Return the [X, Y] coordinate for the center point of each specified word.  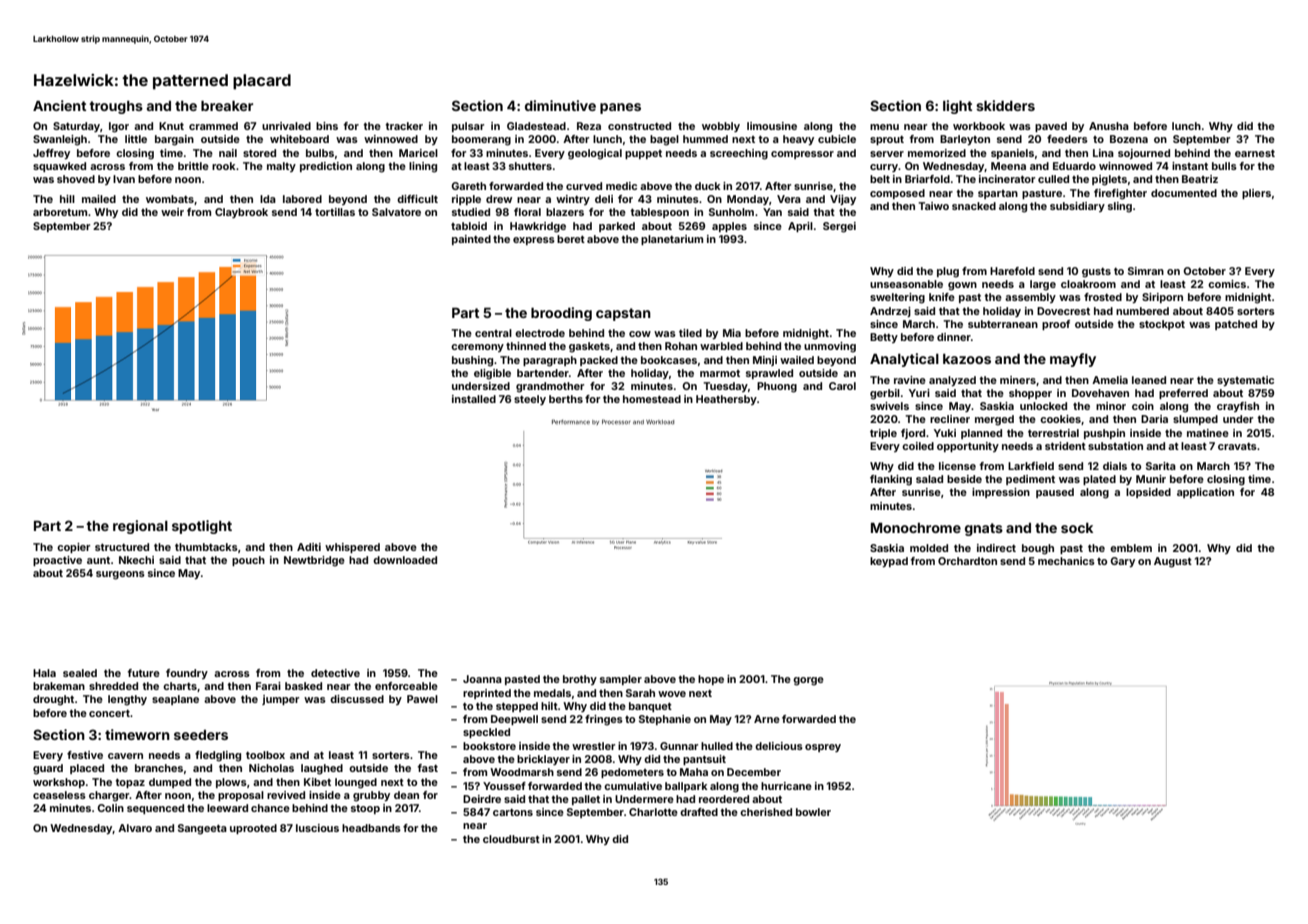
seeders [201, 735]
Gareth [468, 186]
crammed [213, 126]
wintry [573, 200]
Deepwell [514, 720]
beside [964, 479]
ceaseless [59, 795]
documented [1184, 193]
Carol [842, 386]
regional [140, 527]
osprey [823, 748]
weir [172, 212]
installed [474, 399]
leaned [1149, 380]
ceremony [477, 348]
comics [1227, 284]
